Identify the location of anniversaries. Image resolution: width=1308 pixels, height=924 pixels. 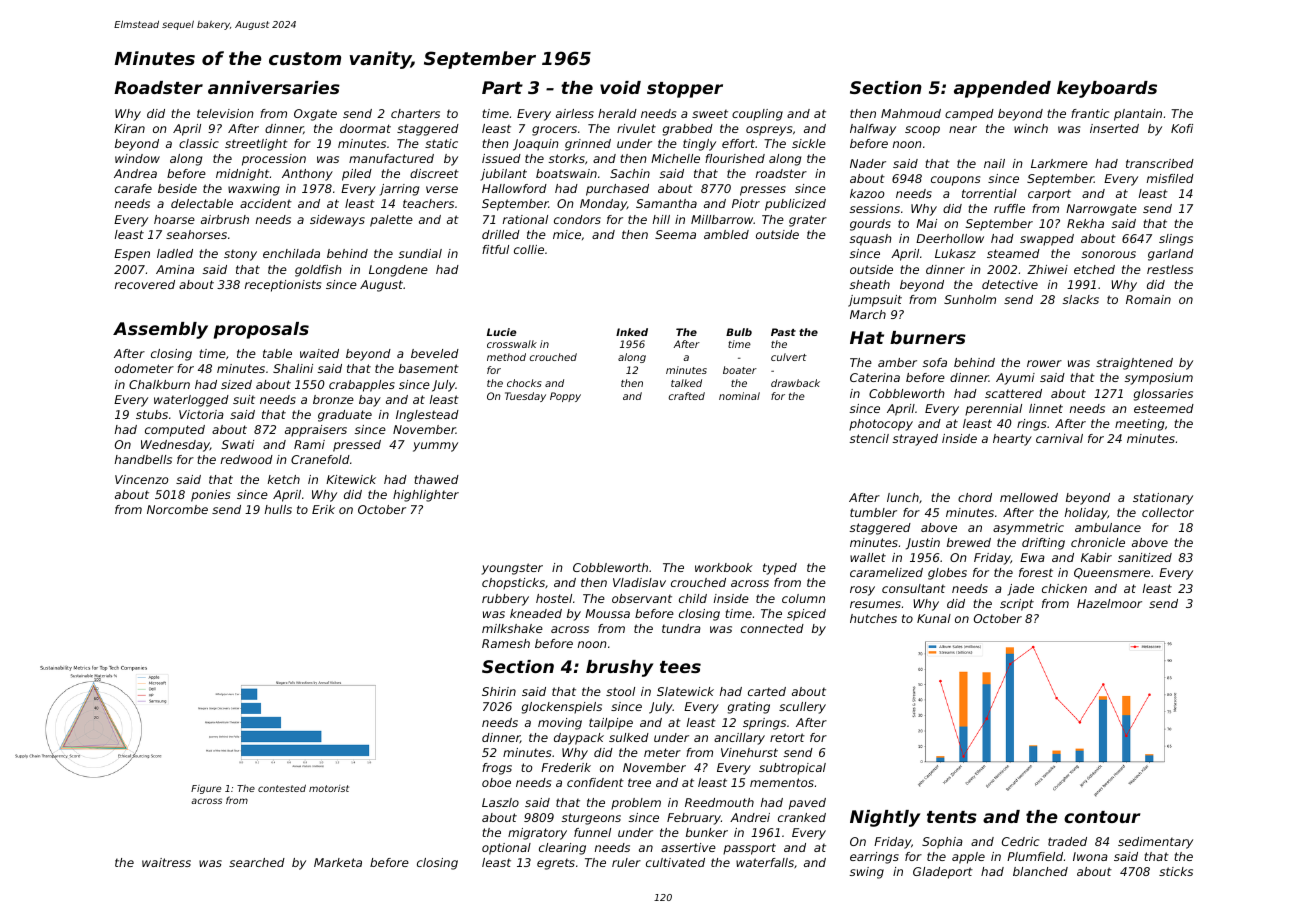
(274, 87).
